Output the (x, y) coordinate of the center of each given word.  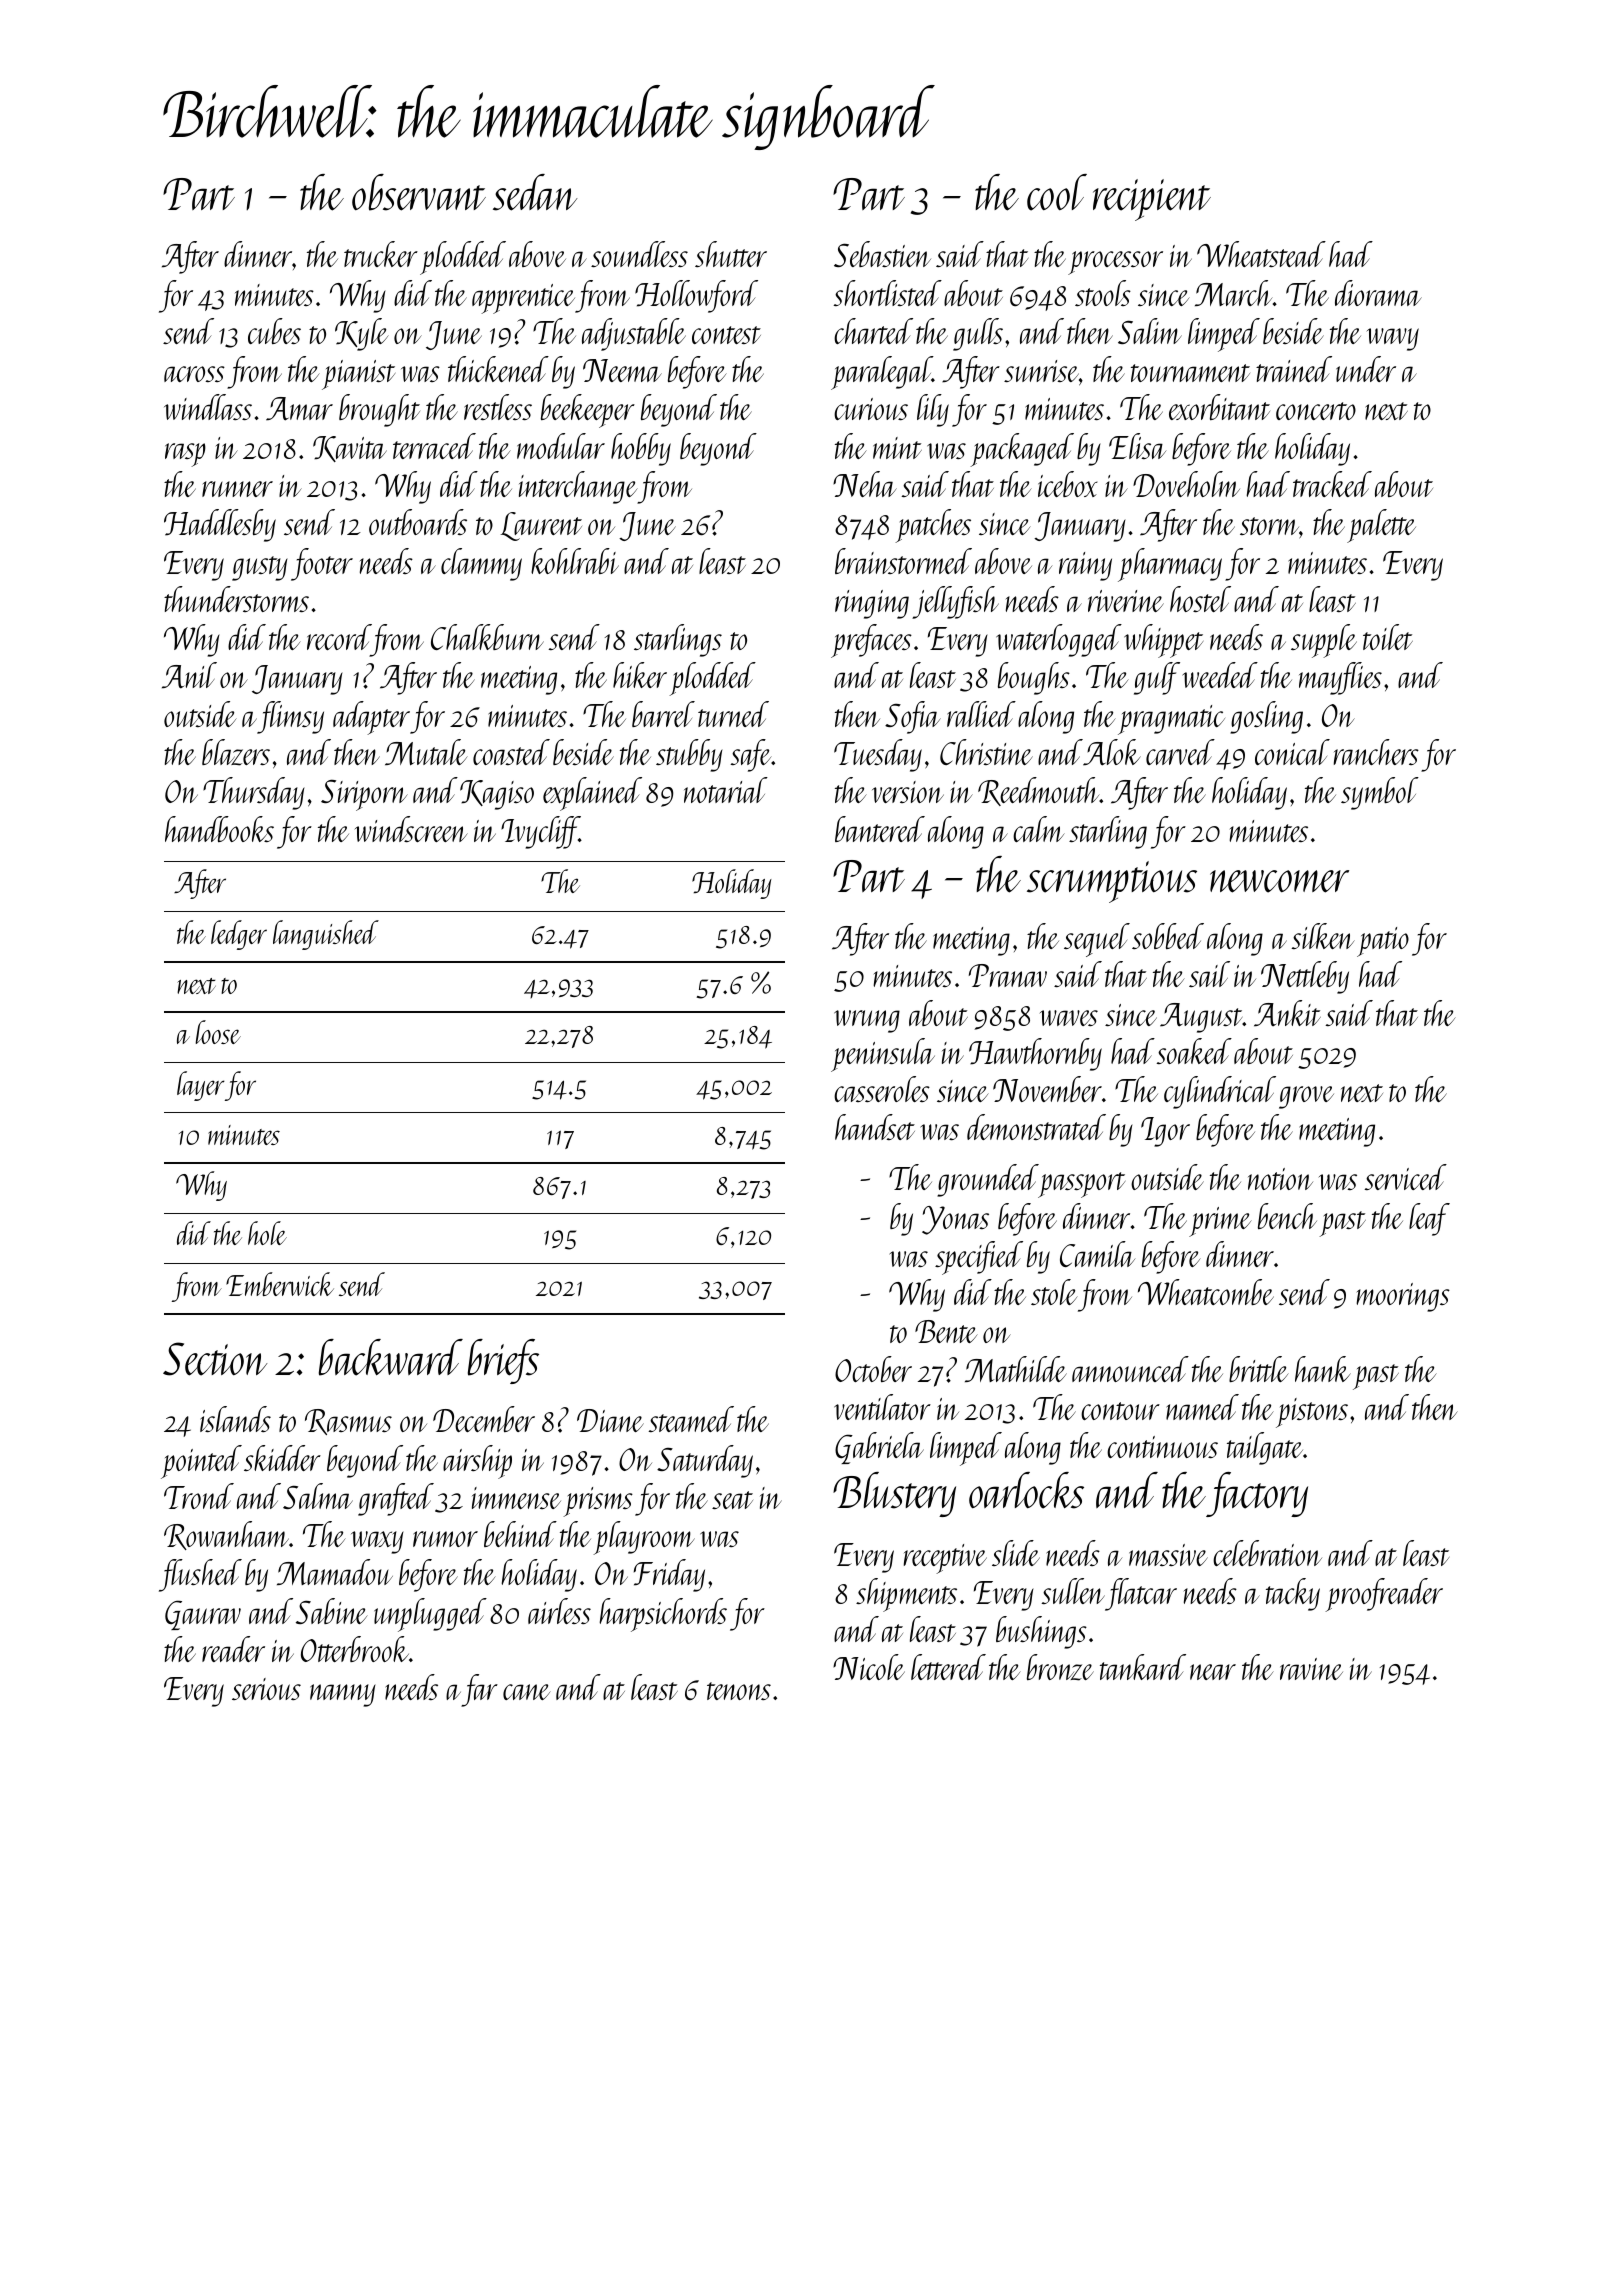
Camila (1097, 1254)
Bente (946, 1331)
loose (218, 1032)
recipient (1152, 200)
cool (1057, 192)
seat (732, 1500)
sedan (535, 192)
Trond (199, 1496)
